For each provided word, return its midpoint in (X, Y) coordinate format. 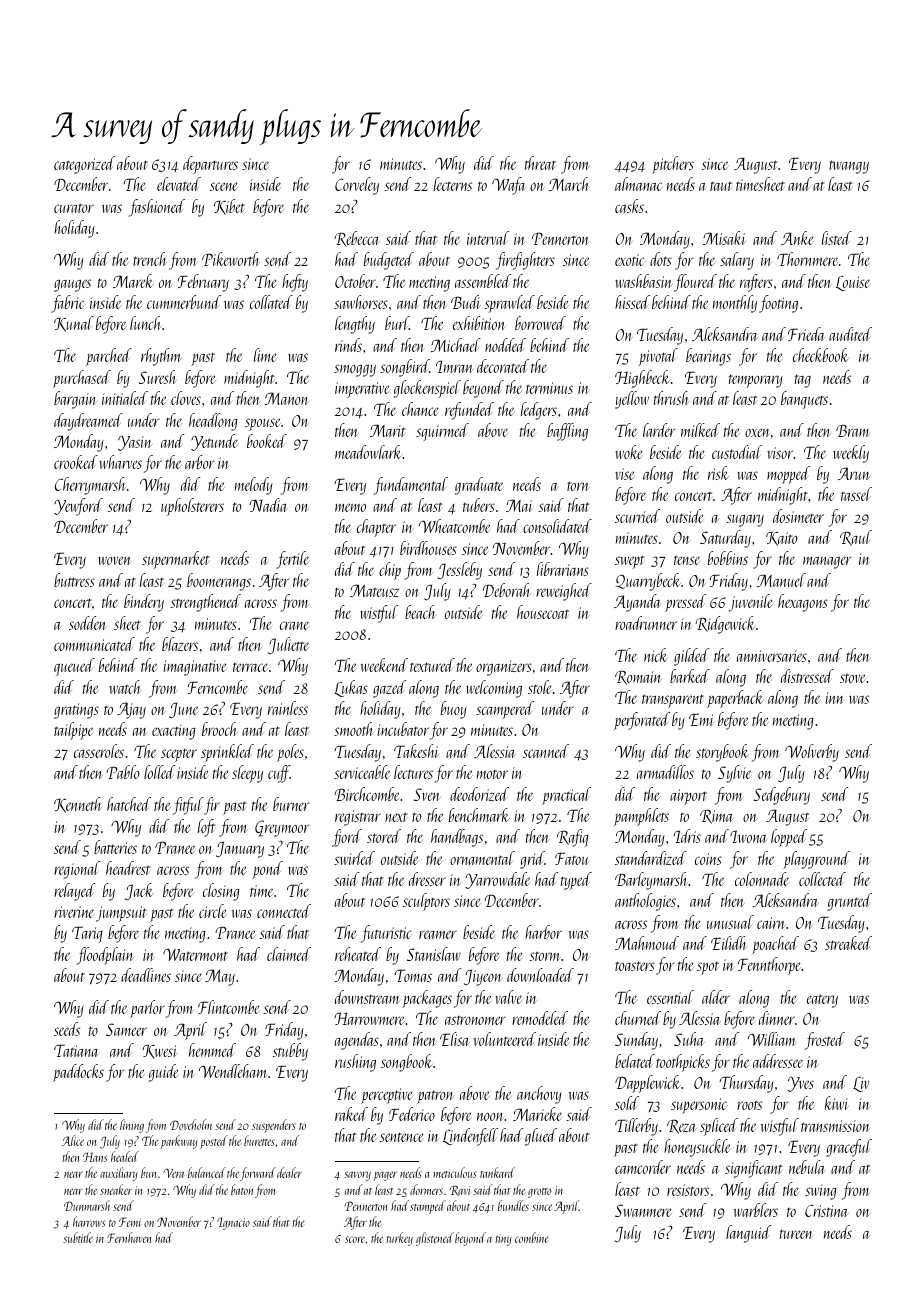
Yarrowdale (497, 880)
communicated (94, 644)
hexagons (803, 603)
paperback (735, 699)
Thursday (746, 1084)
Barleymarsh (652, 881)
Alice (73, 1140)
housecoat (543, 612)
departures (210, 165)
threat (540, 163)
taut (721, 186)
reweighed (564, 592)
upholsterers (192, 507)
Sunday (636, 1041)
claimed (289, 954)
